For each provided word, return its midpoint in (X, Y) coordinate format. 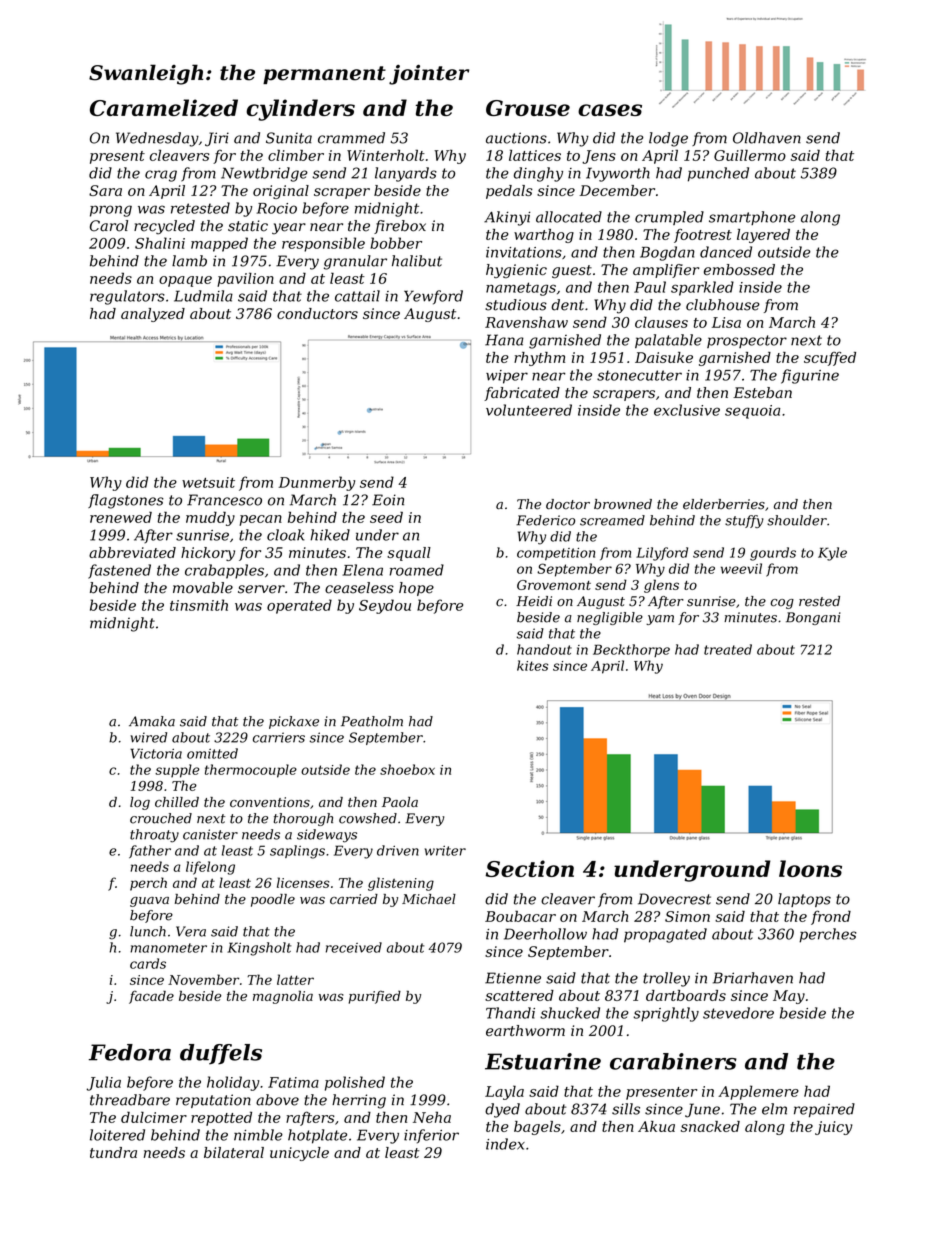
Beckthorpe (631, 650)
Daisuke (664, 357)
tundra (113, 1152)
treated (728, 649)
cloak (285, 535)
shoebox (407, 769)
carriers (279, 737)
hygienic (516, 271)
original (281, 192)
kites (532, 665)
